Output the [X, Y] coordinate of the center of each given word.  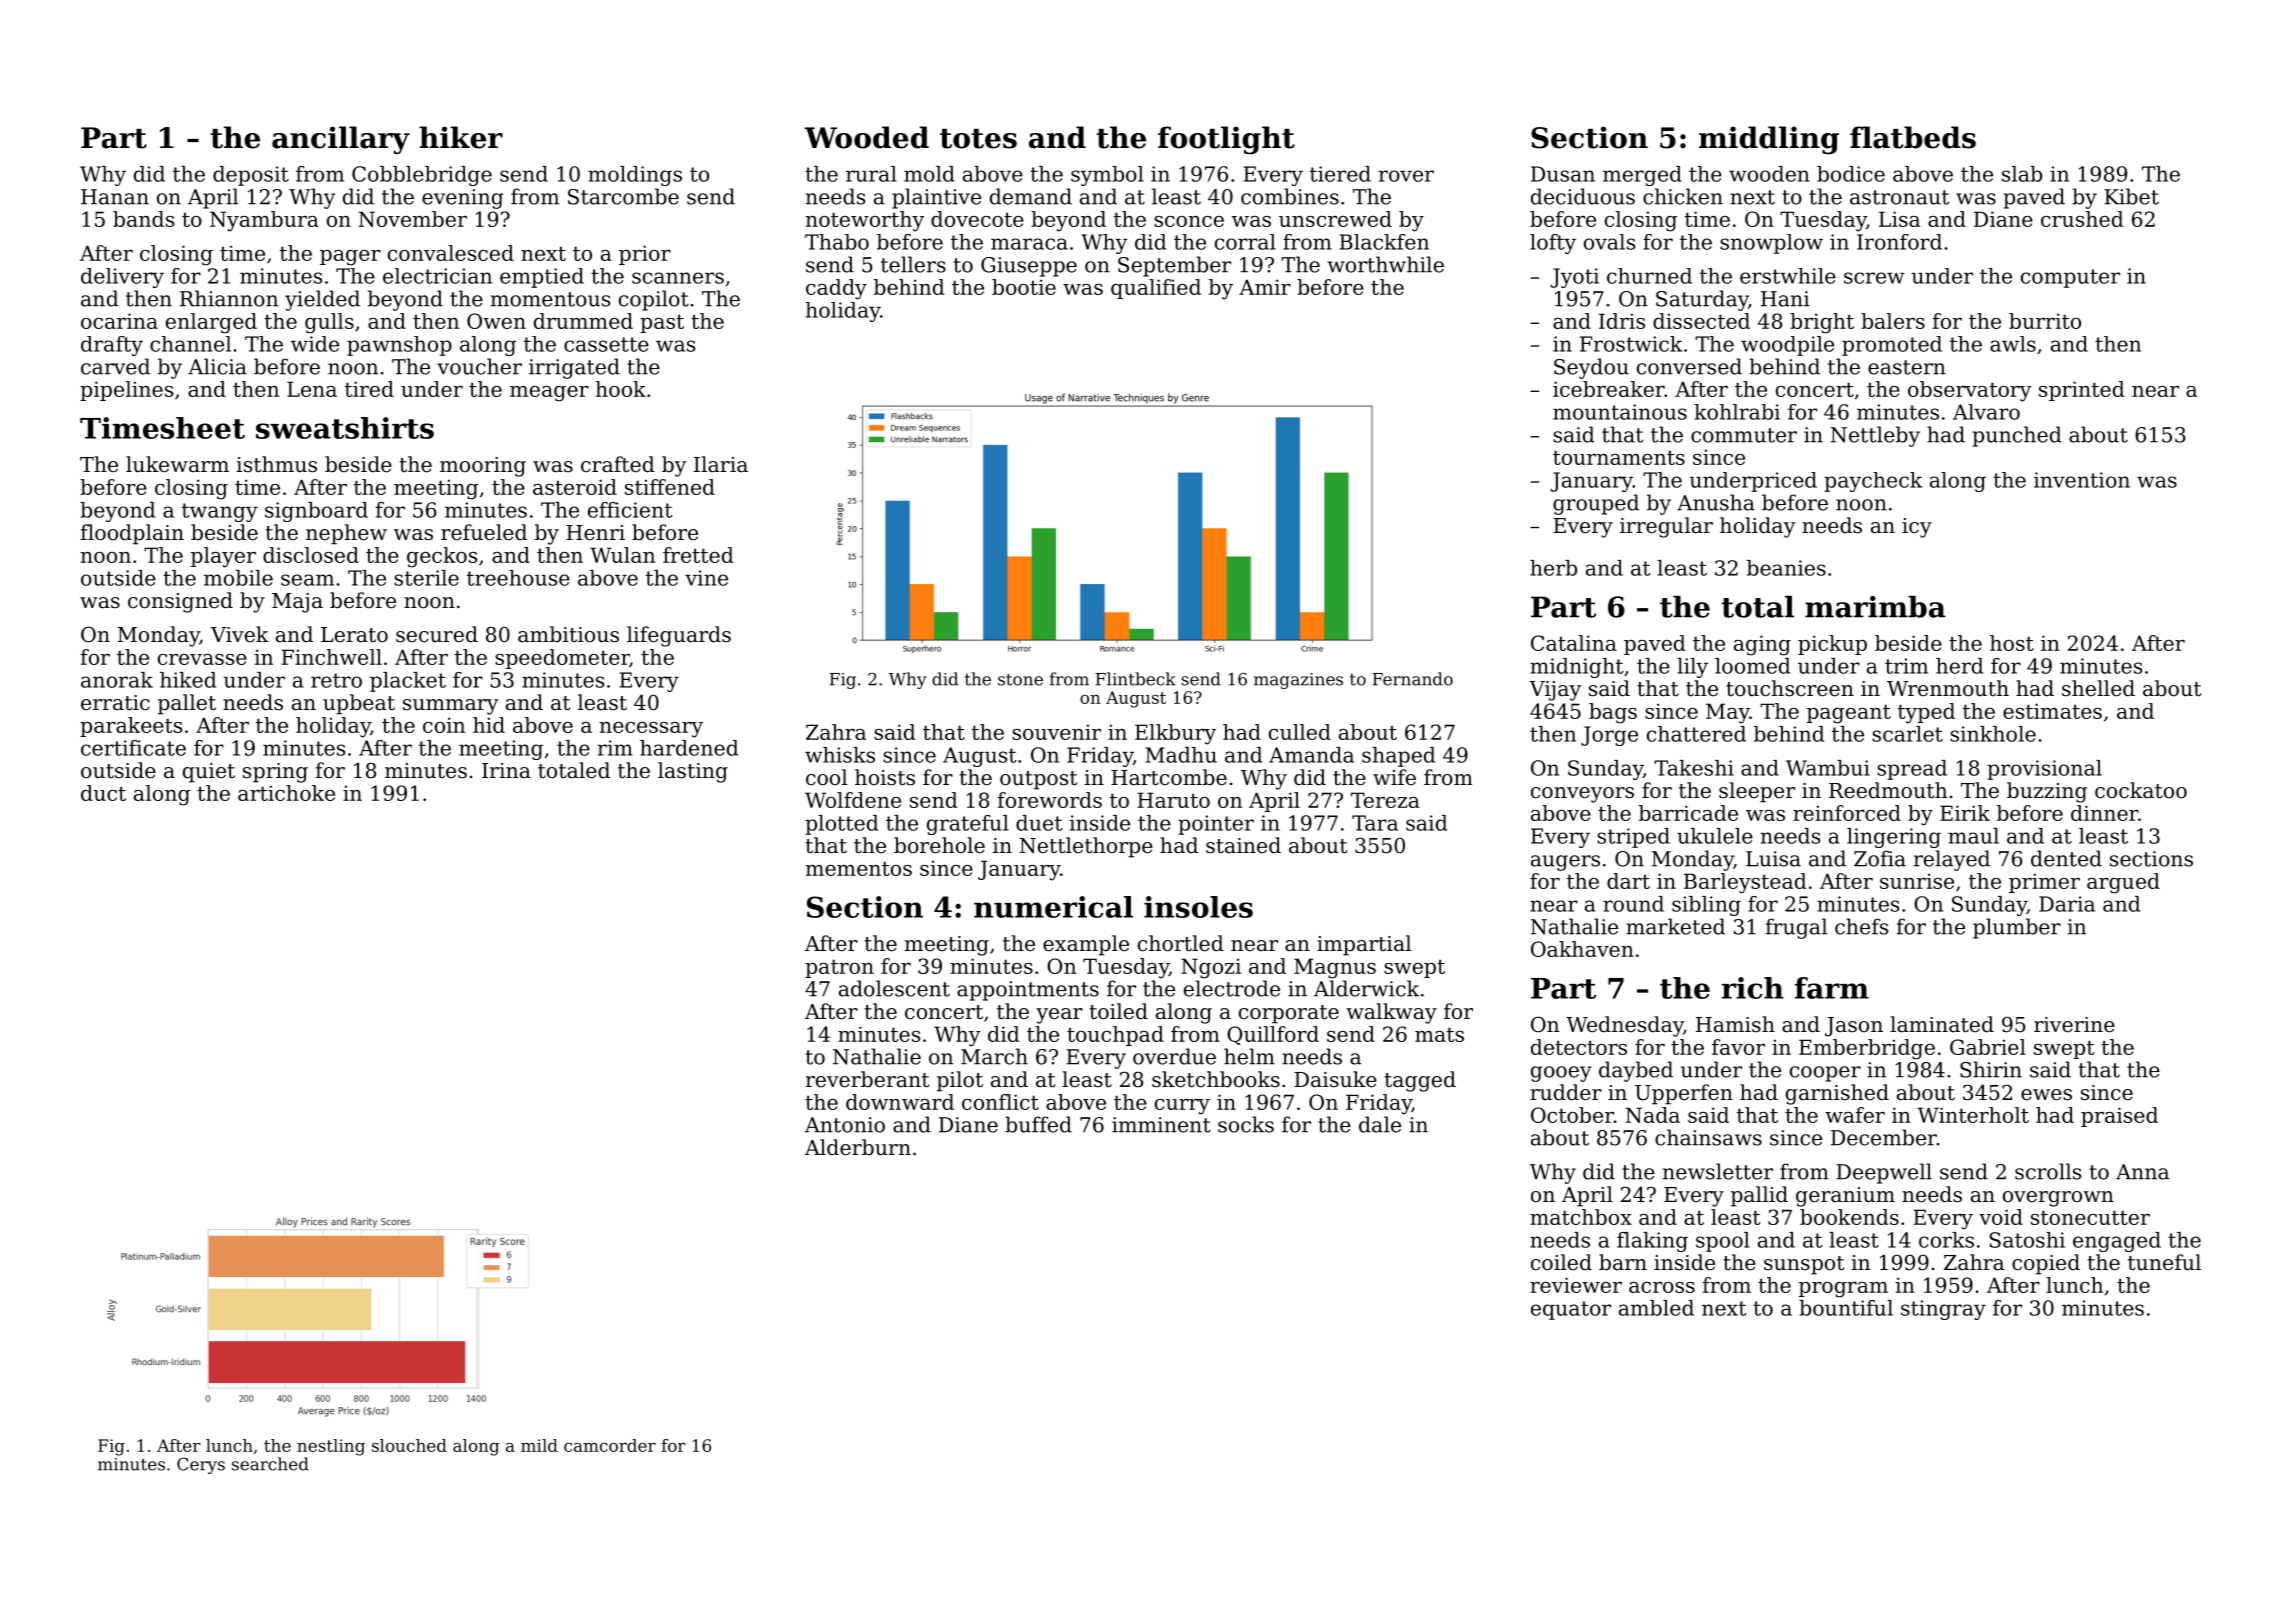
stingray [1943, 1310]
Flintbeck [1135, 679]
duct [103, 793]
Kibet [2131, 196]
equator [1571, 1310]
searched [270, 1464]
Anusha [1716, 502]
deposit [251, 176]
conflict [1000, 1102]
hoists [885, 777]
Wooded [866, 137]
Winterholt [1973, 1115]
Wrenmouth [1948, 688]
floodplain [132, 534]
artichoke [286, 793]
